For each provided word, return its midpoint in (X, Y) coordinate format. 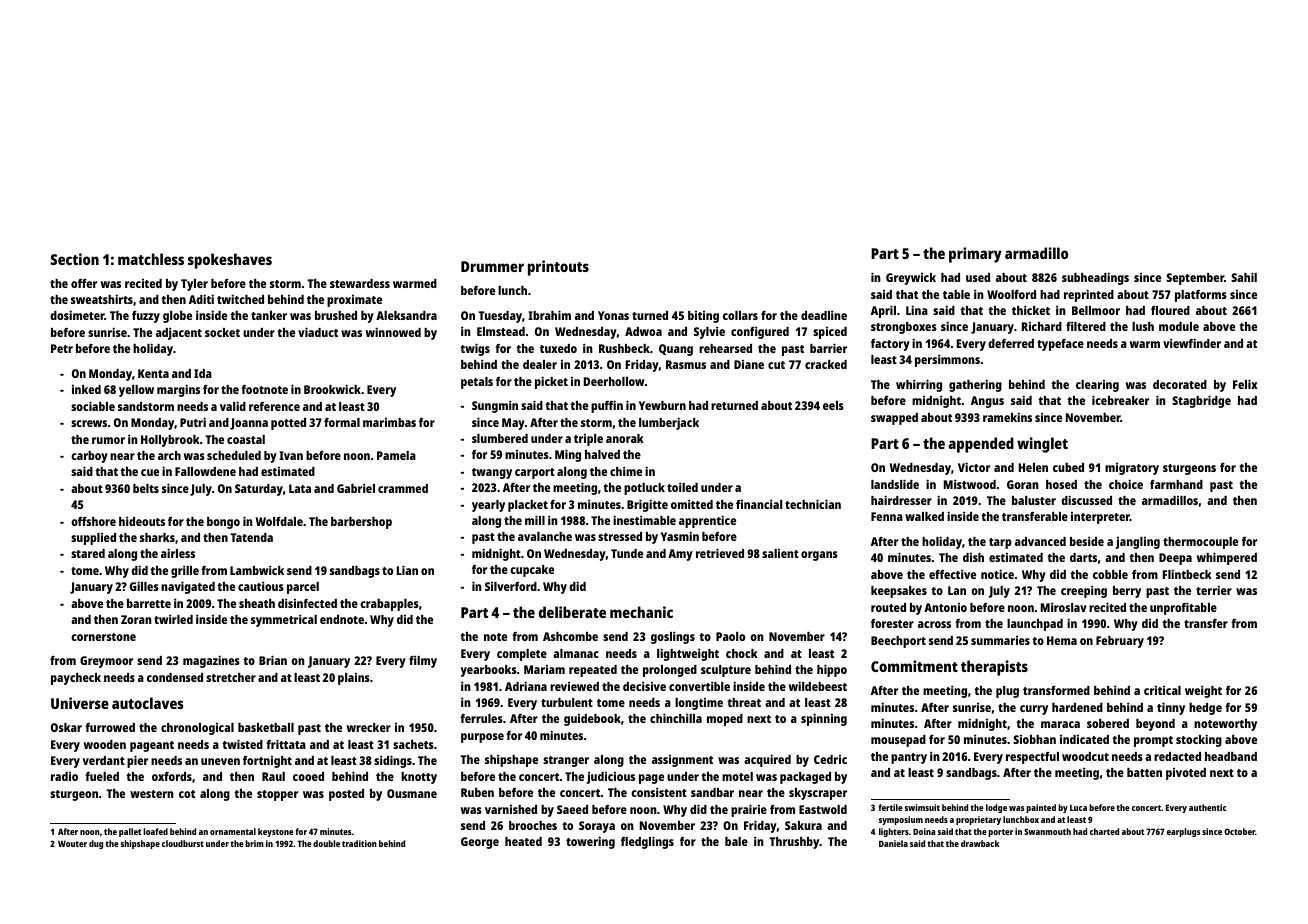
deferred (1011, 343)
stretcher (231, 677)
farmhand (1176, 484)
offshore (93, 521)
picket (551, 382)
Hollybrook (170, 441)
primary (975, 255)
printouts (558, 268)
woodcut (1085, 756)
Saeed (572, 809)
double (326, 843)
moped (725, 720)
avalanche (545, 536)
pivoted (1186, 774)
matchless (151, 259)
